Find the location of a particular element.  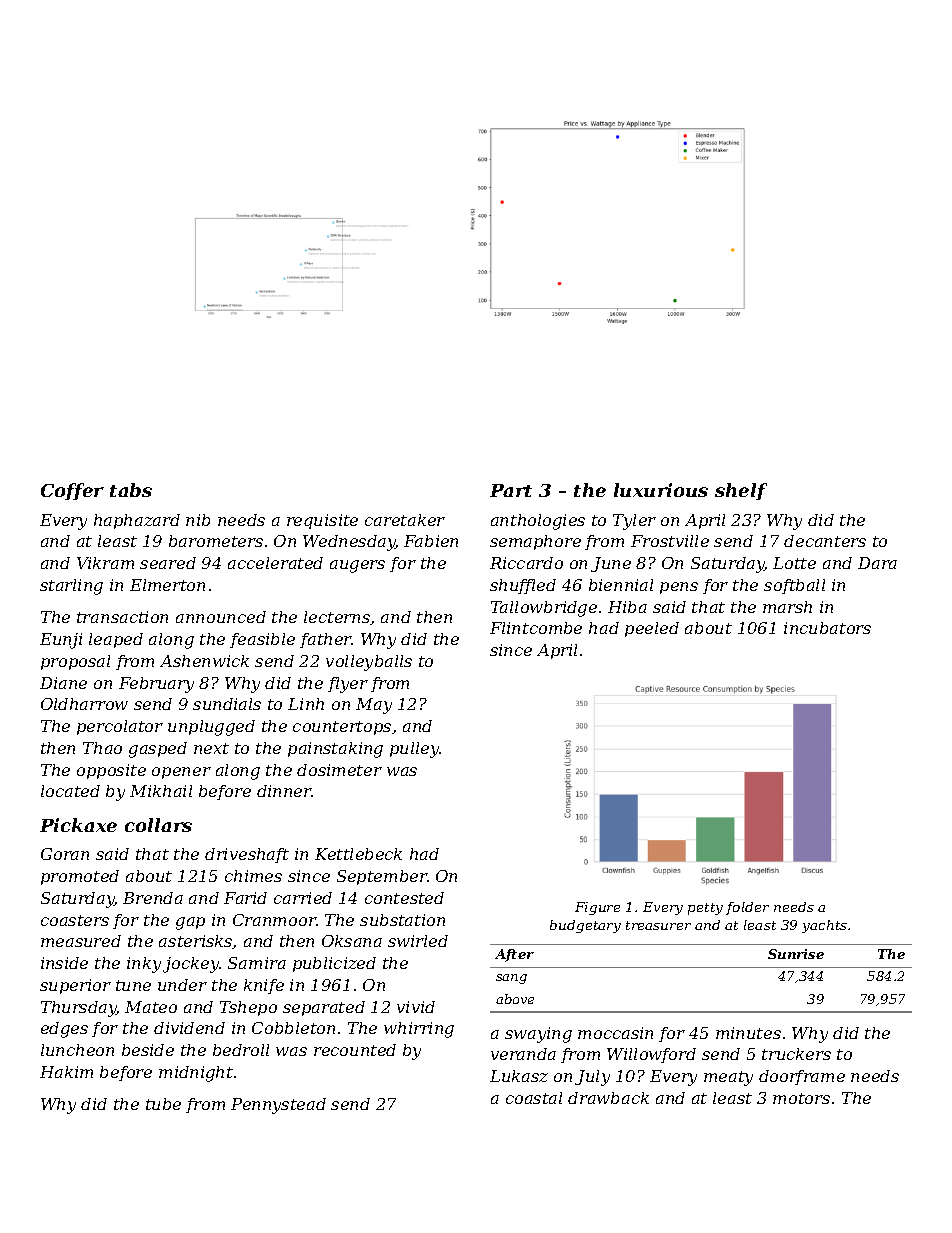

Coffer is located at coordinates (72, 491).
